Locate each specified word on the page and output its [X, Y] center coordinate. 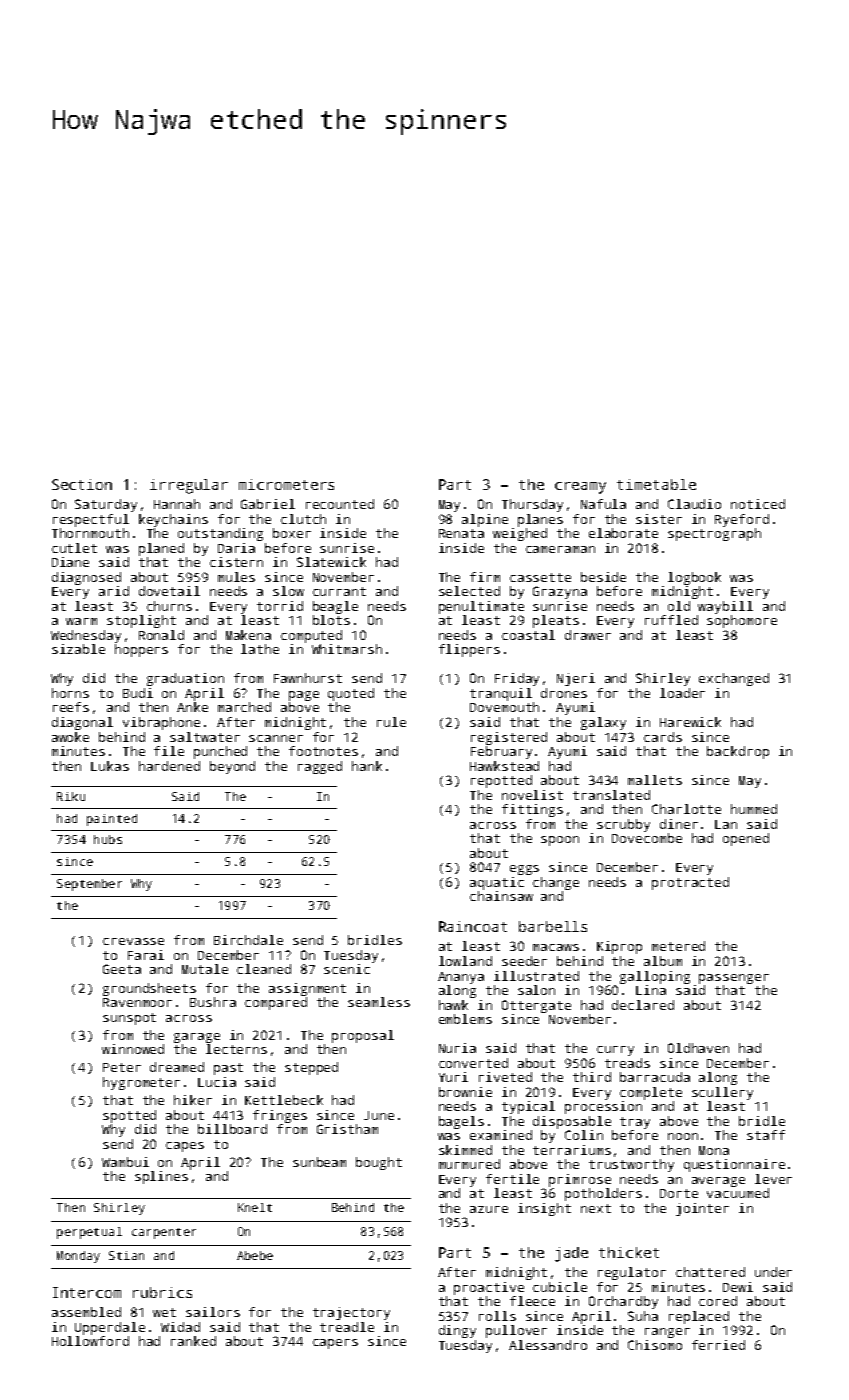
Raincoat [473, 926]
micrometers [286, 484]
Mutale [205, 969]
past [228, 1069]
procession [603, 1107]
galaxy [603, 723]
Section [82, 484]
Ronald [161, 635]
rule [391, 722]
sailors [213, 1312]
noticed [758, 504]
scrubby [623, 825]
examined [501, 1135]
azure [489, 1209]
